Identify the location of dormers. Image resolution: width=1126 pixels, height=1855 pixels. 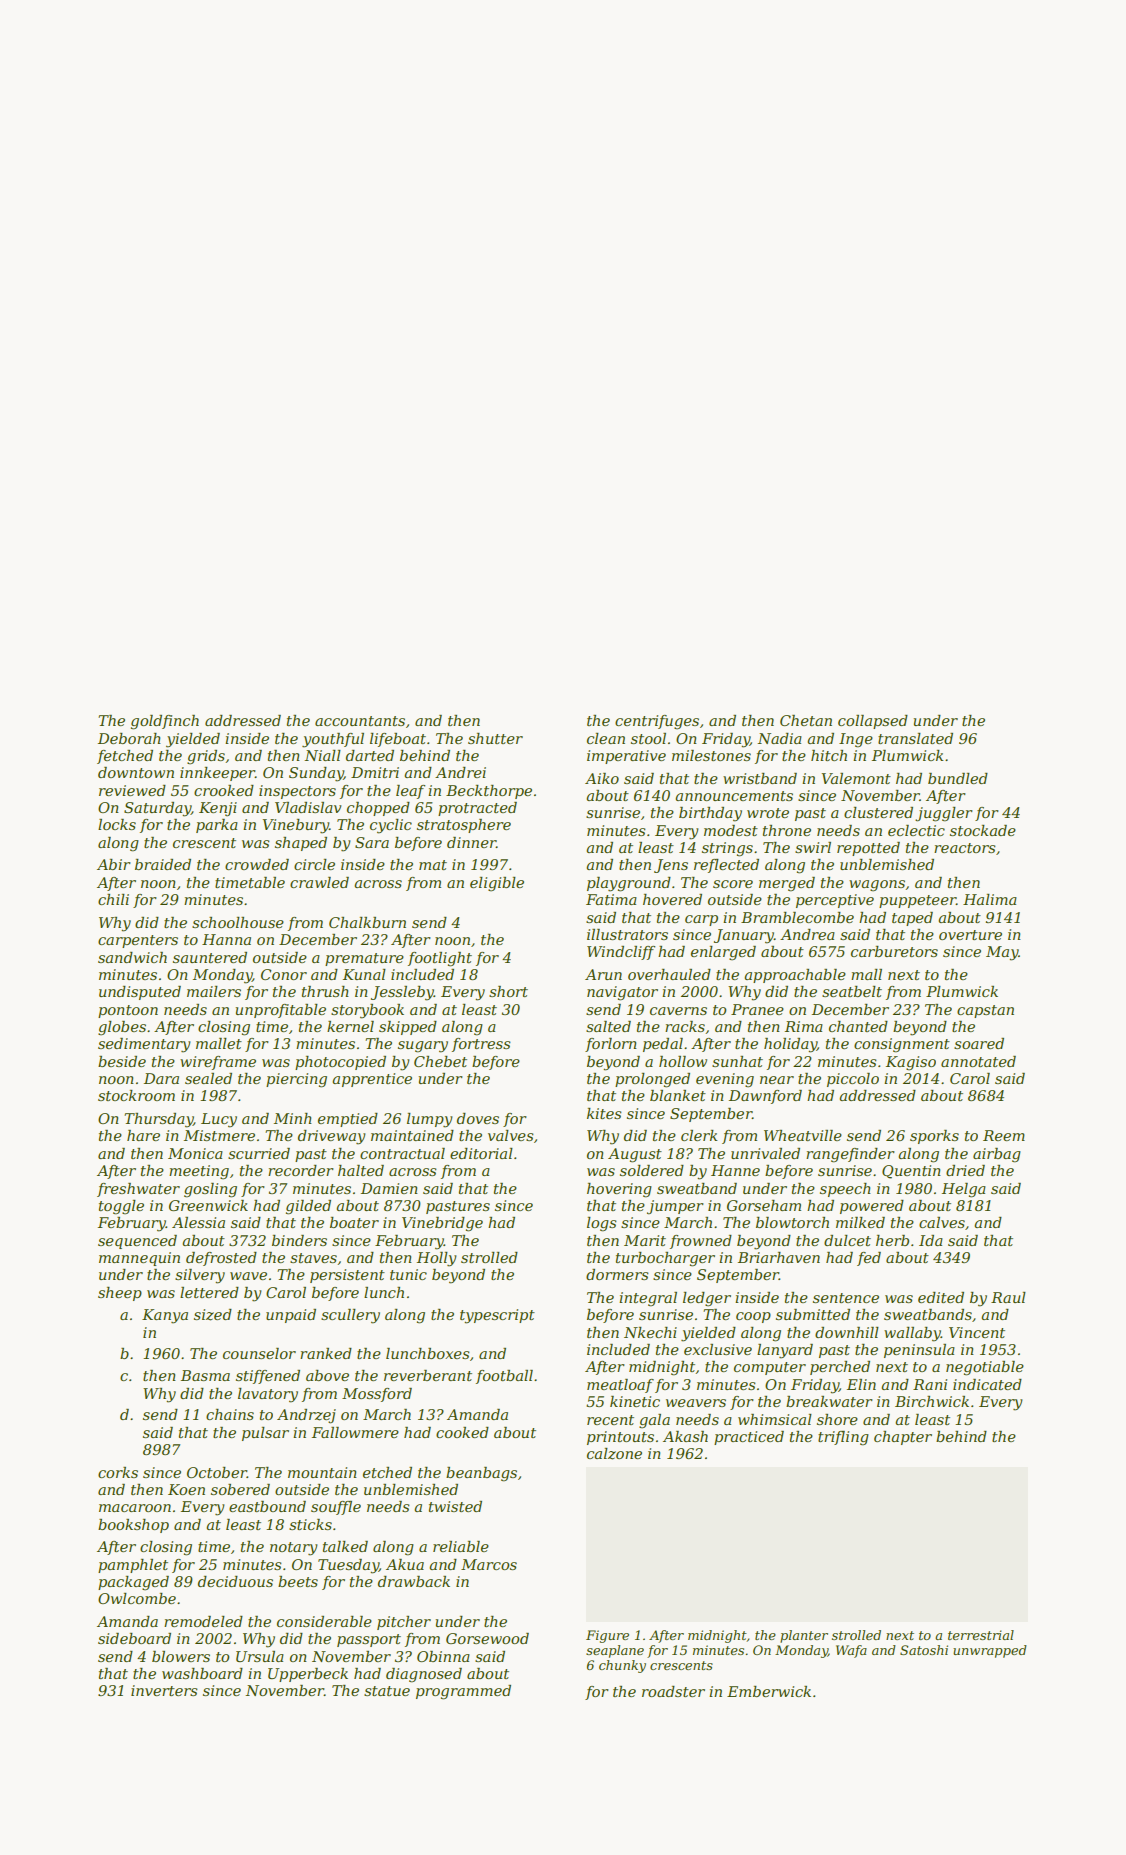
(617, 1274).
